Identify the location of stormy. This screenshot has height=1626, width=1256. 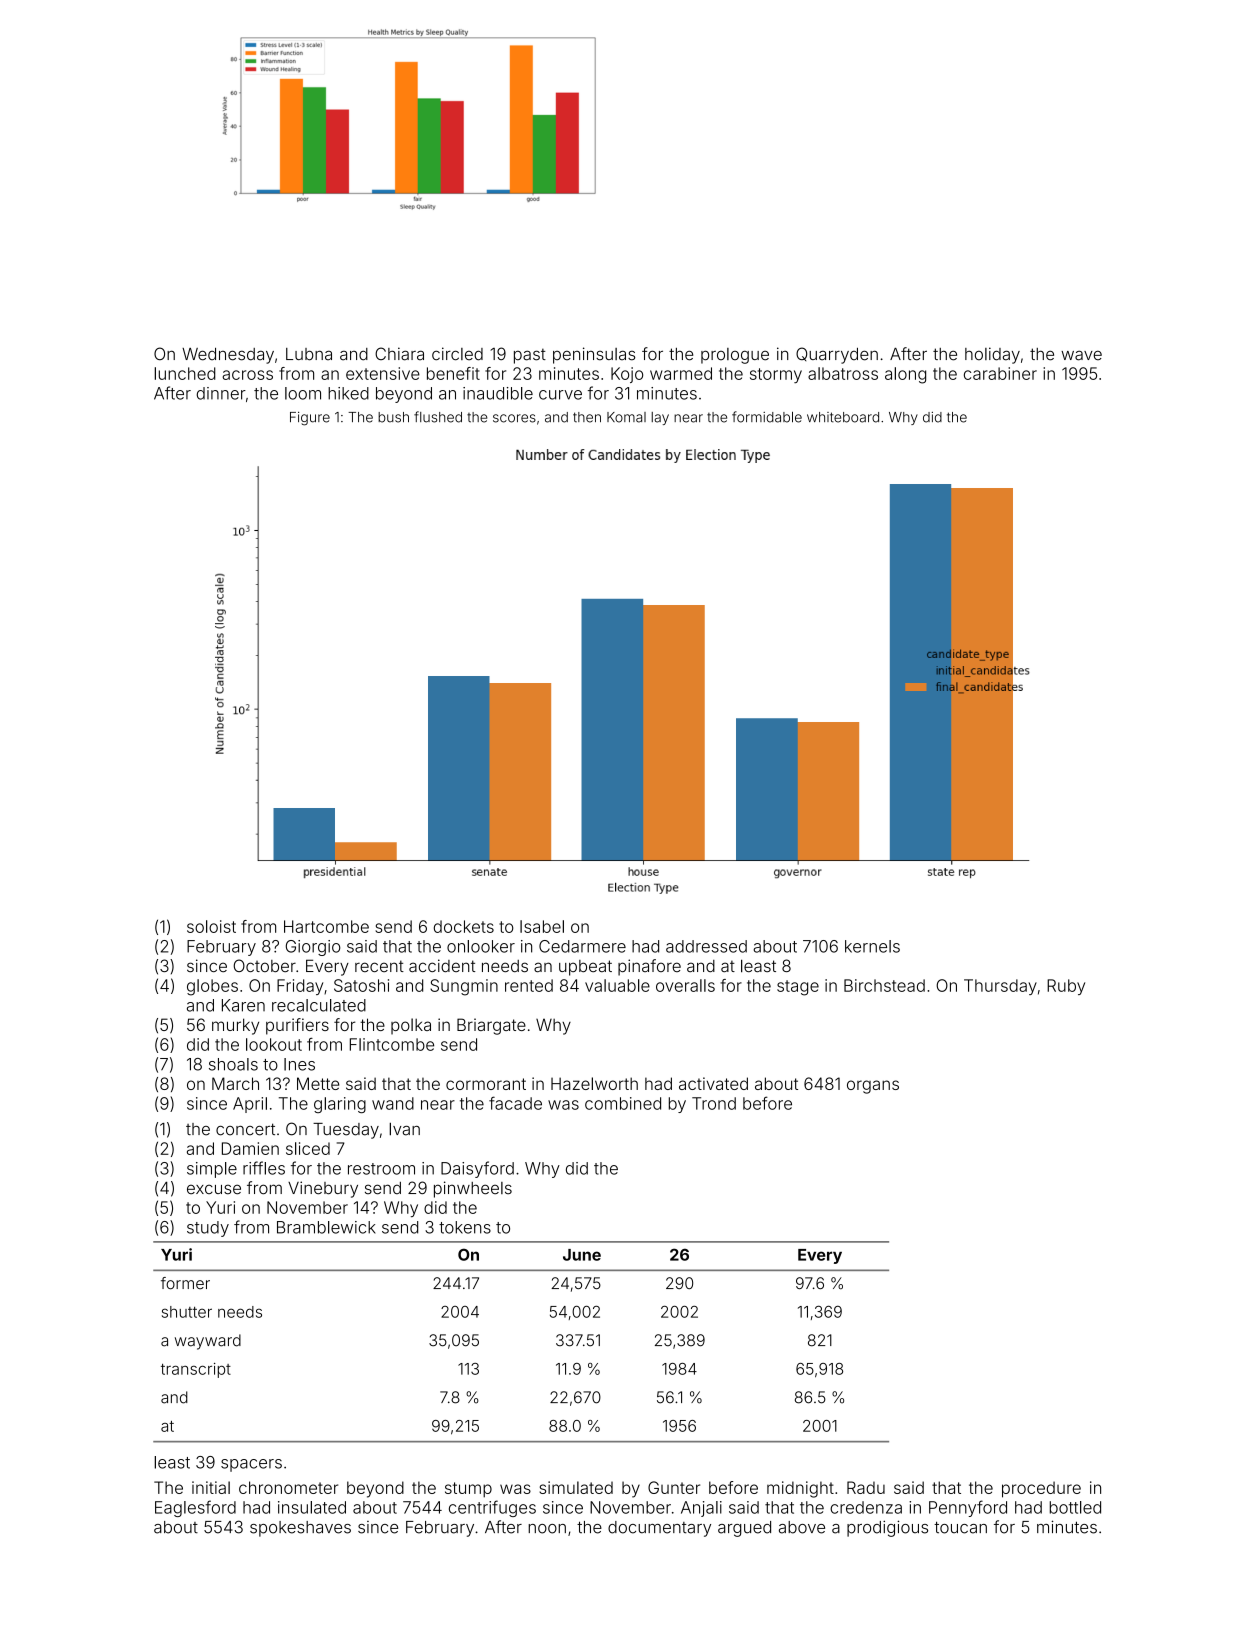
(776, 375).
